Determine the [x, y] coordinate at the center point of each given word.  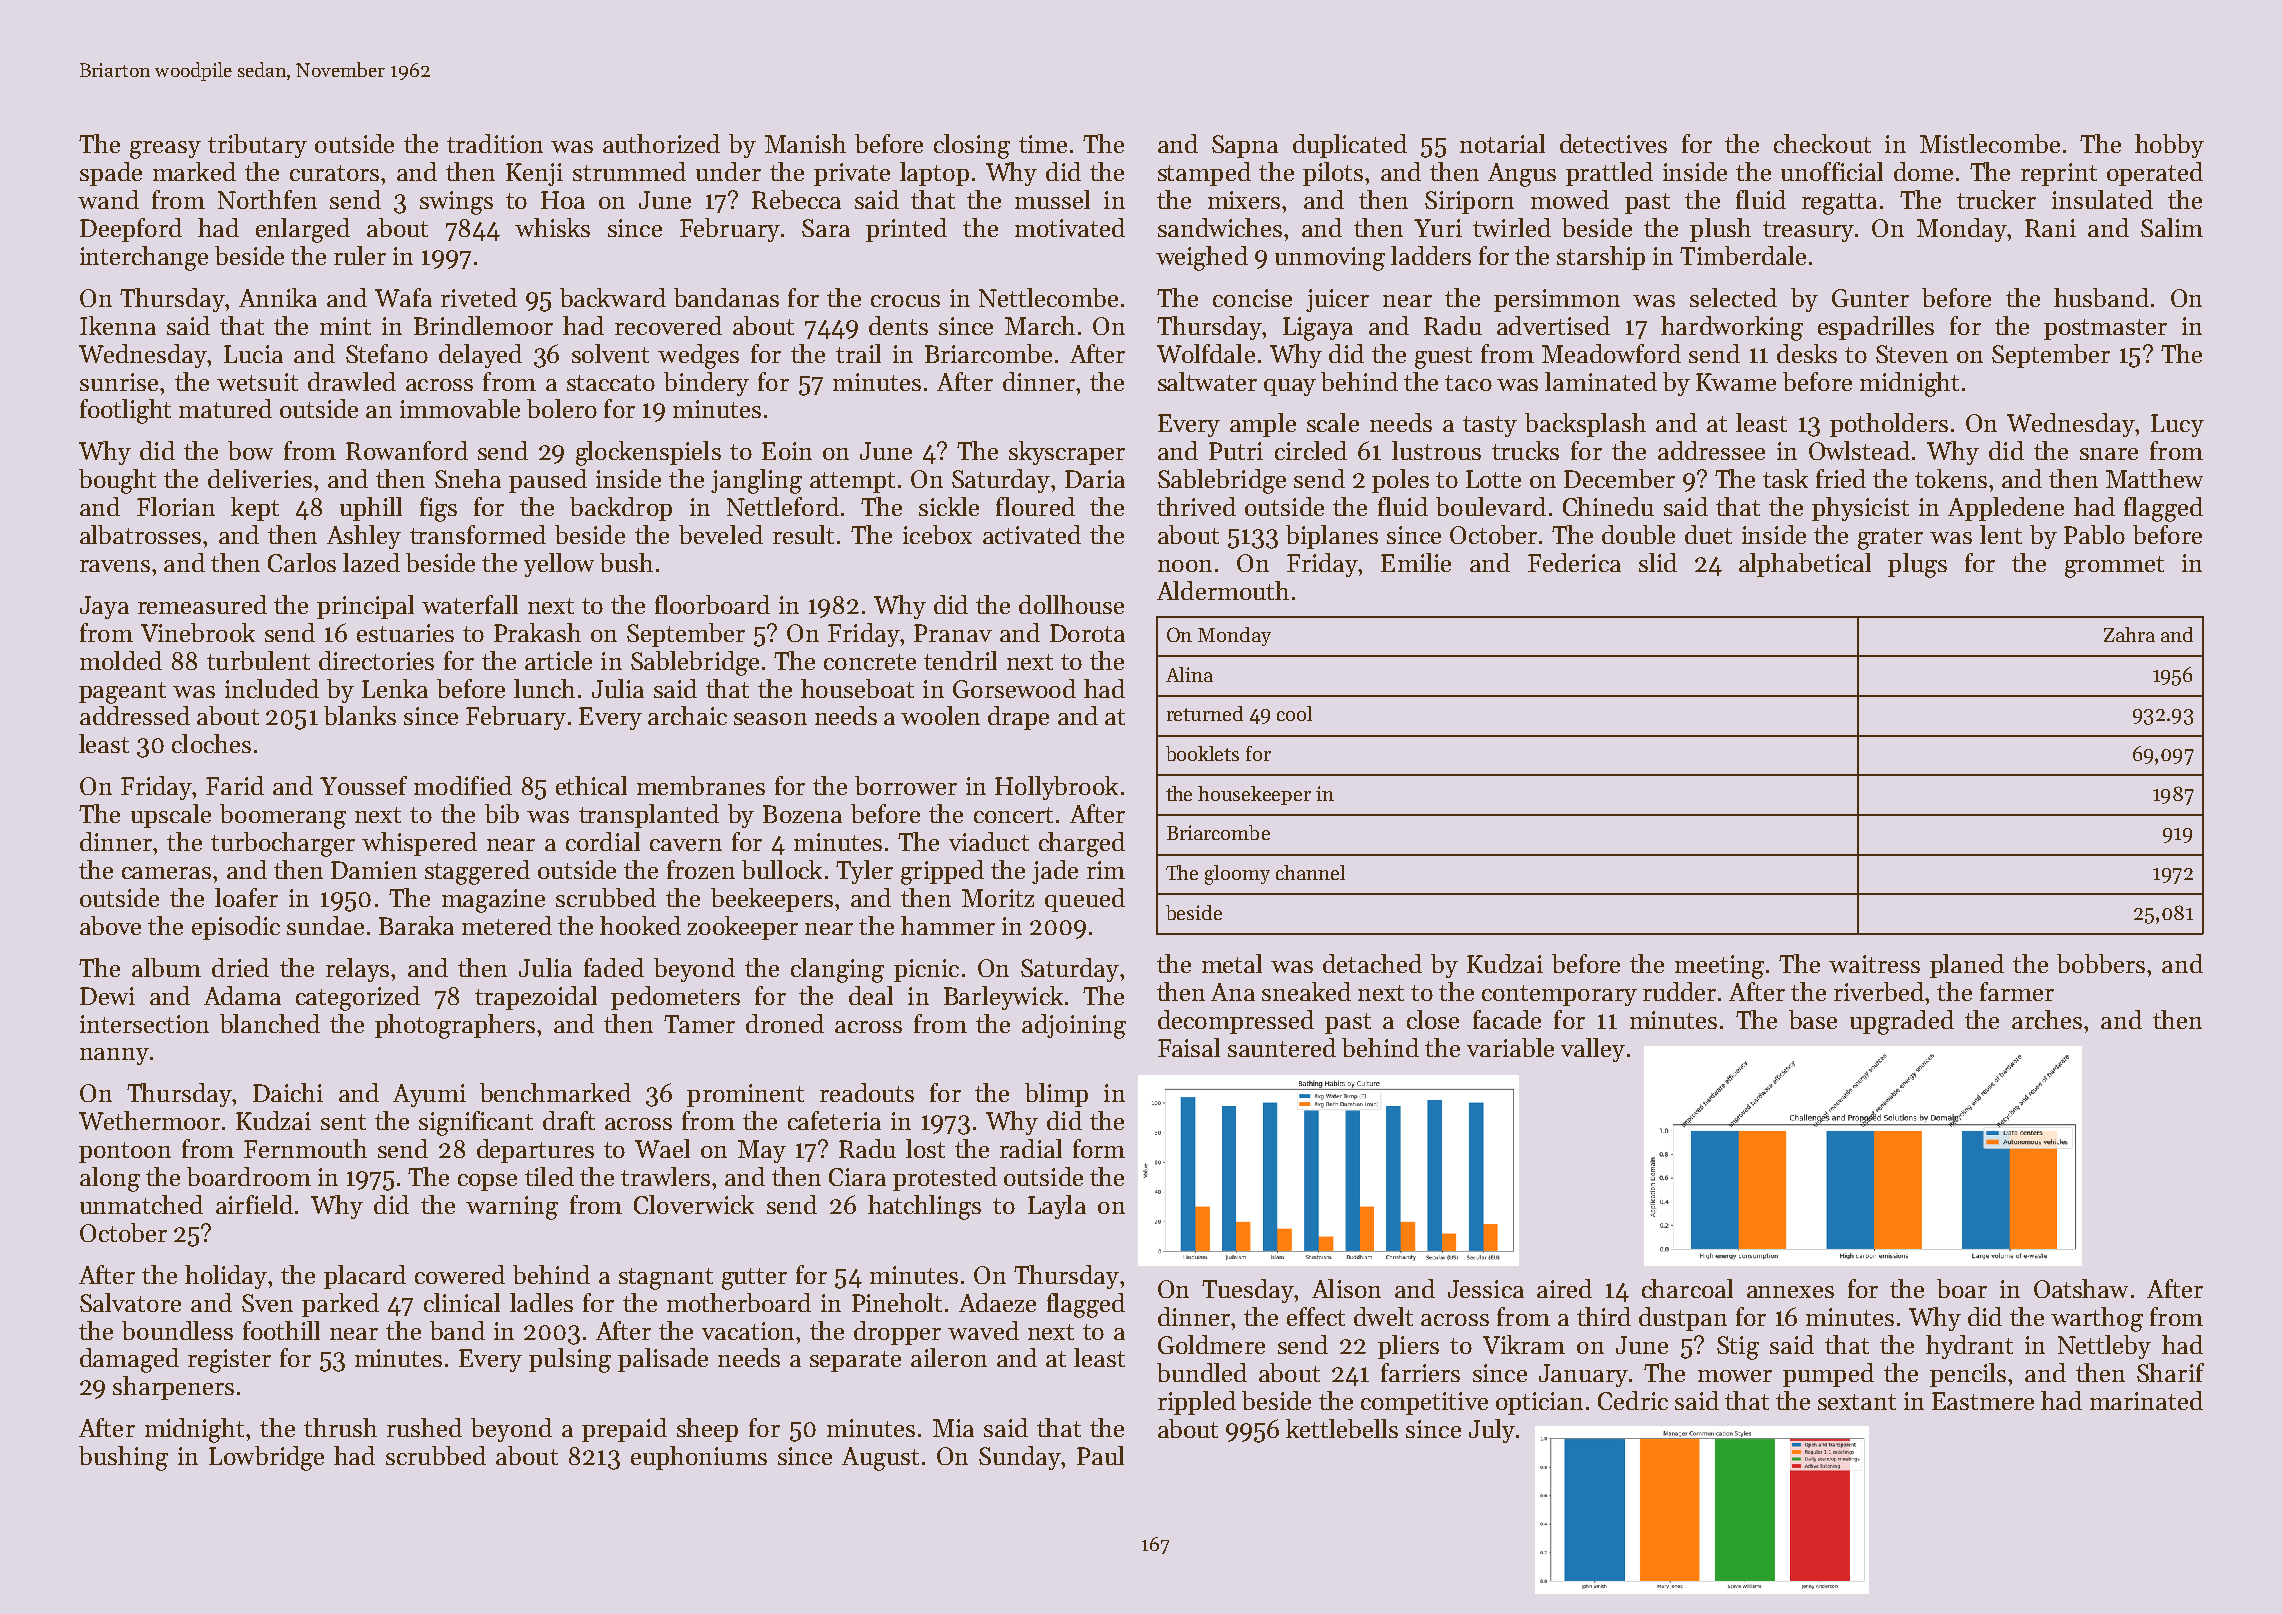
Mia [953, 1428]
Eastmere [1983, 1401]
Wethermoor [149, 1120]
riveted [479, 297]
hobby [2169, 146]
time [1043, 144]
